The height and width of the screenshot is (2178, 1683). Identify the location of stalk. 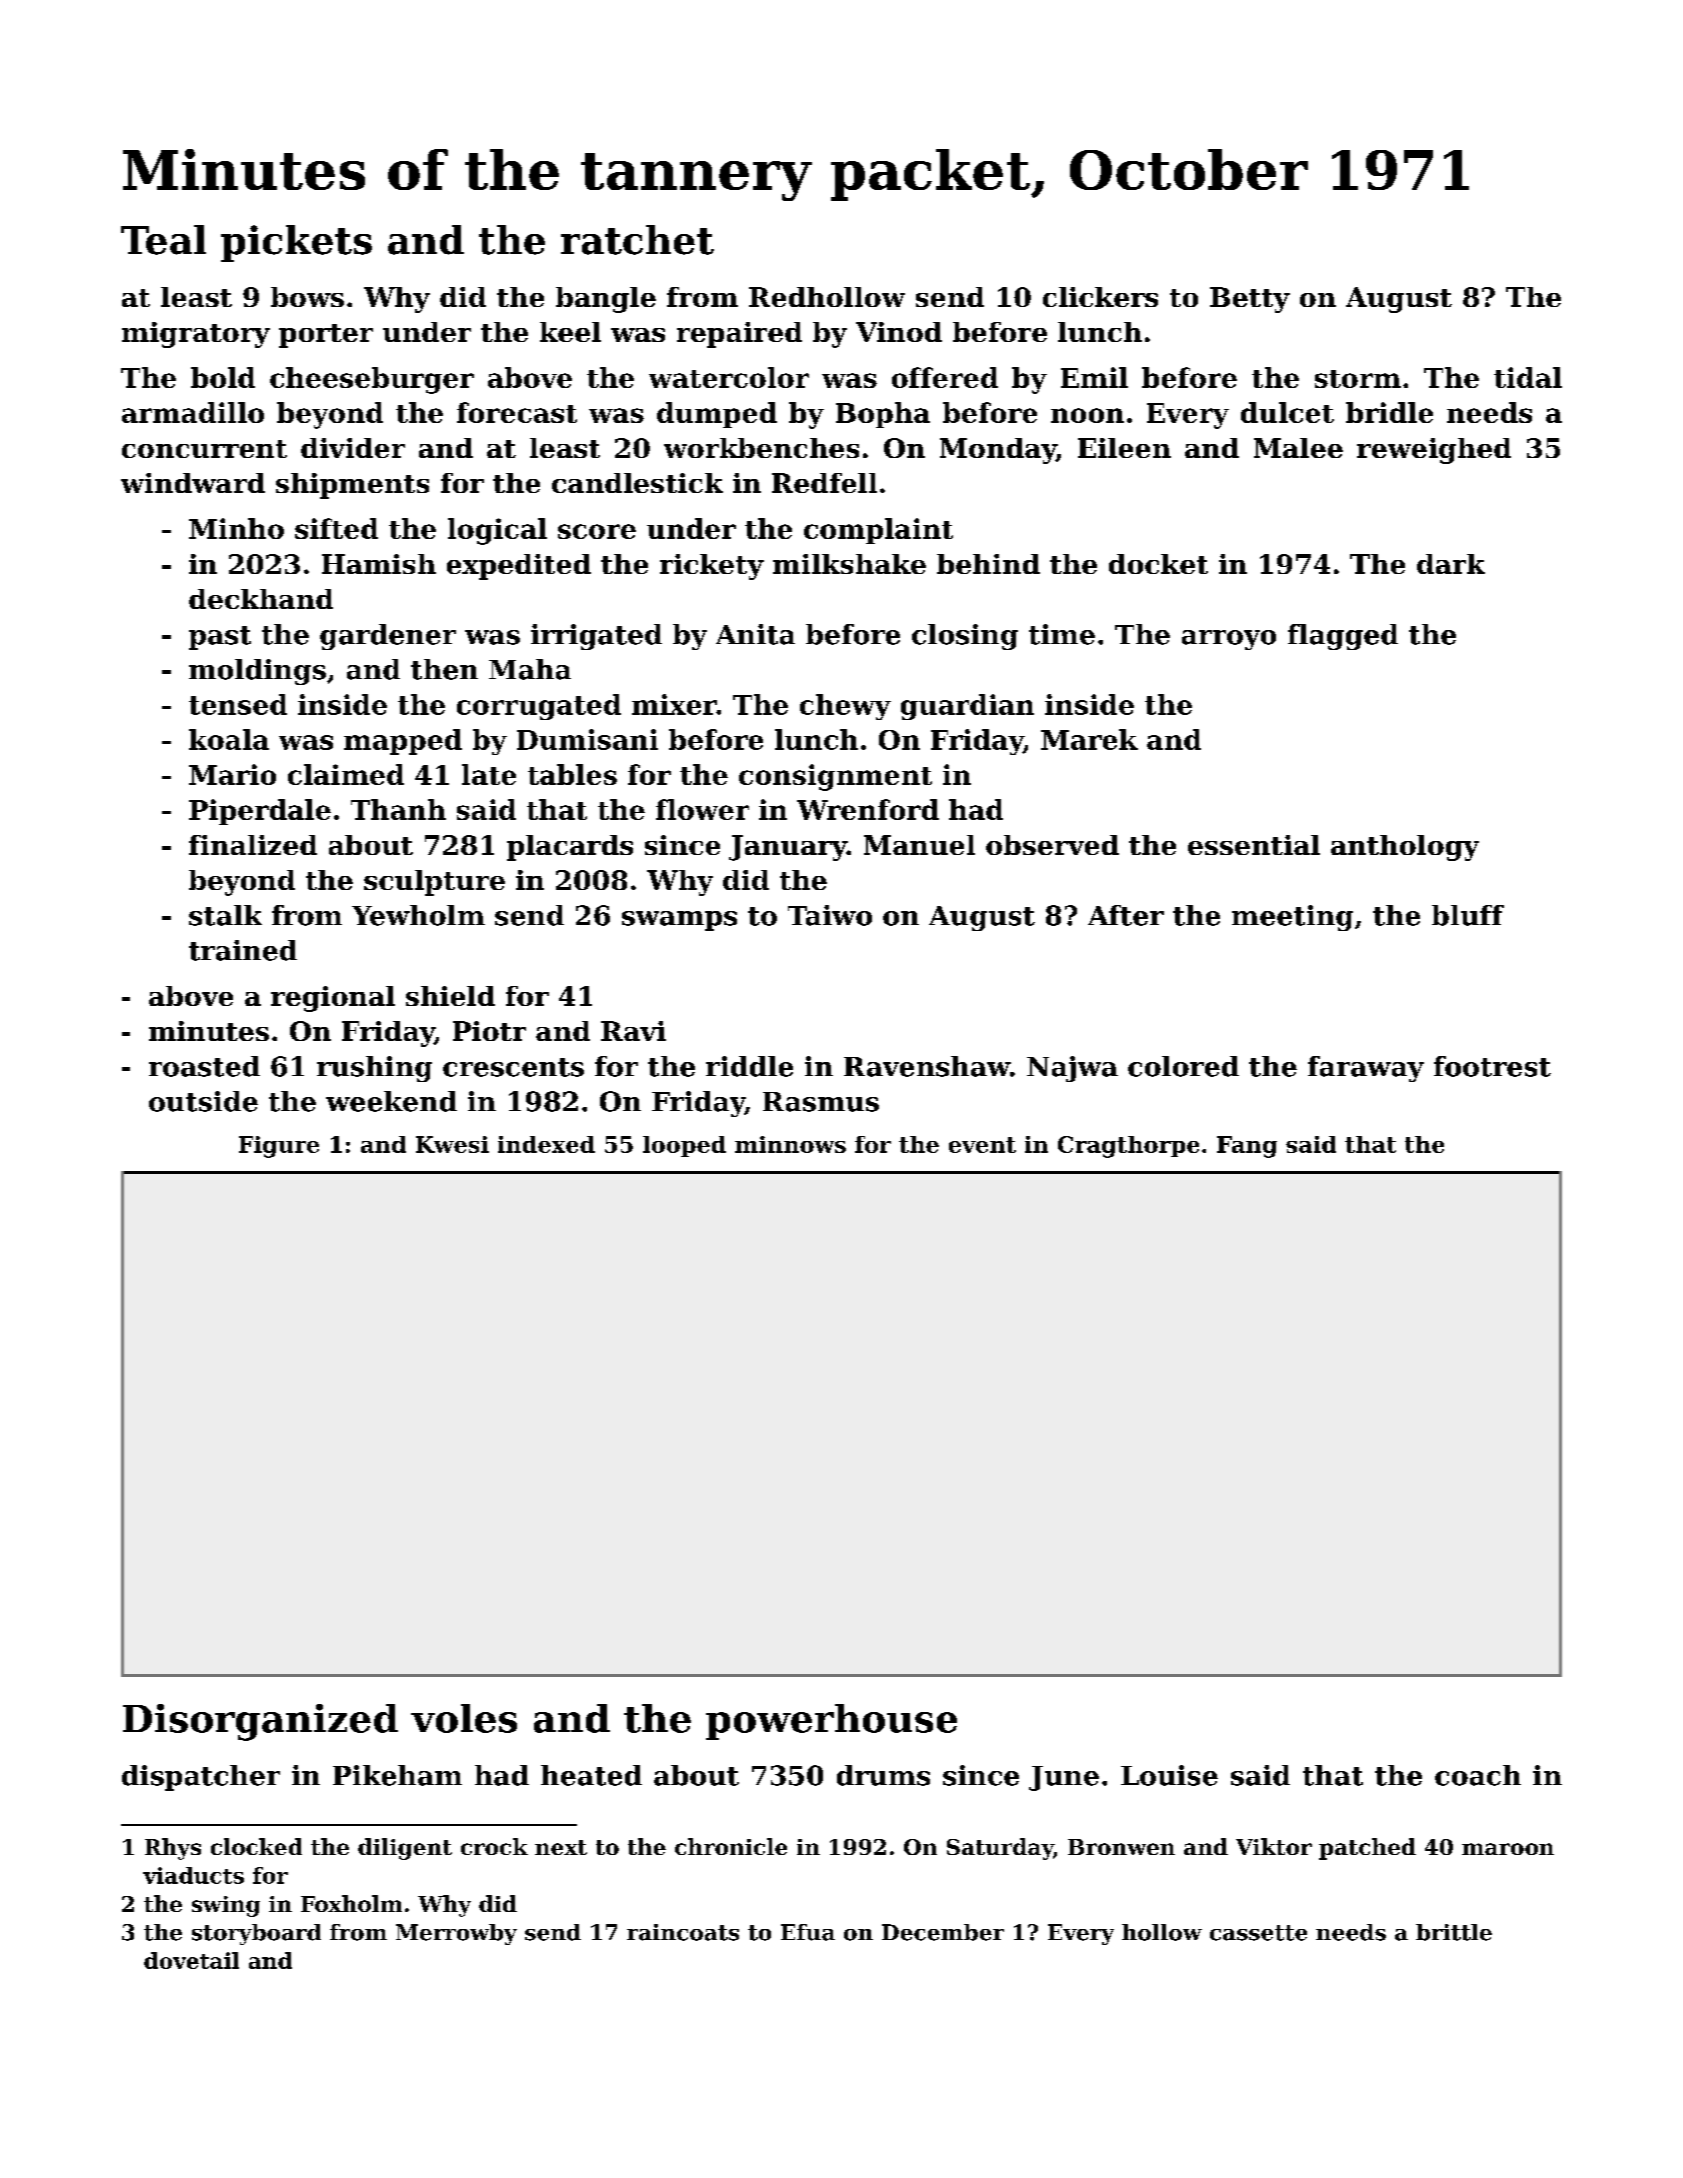
(225, 915).
